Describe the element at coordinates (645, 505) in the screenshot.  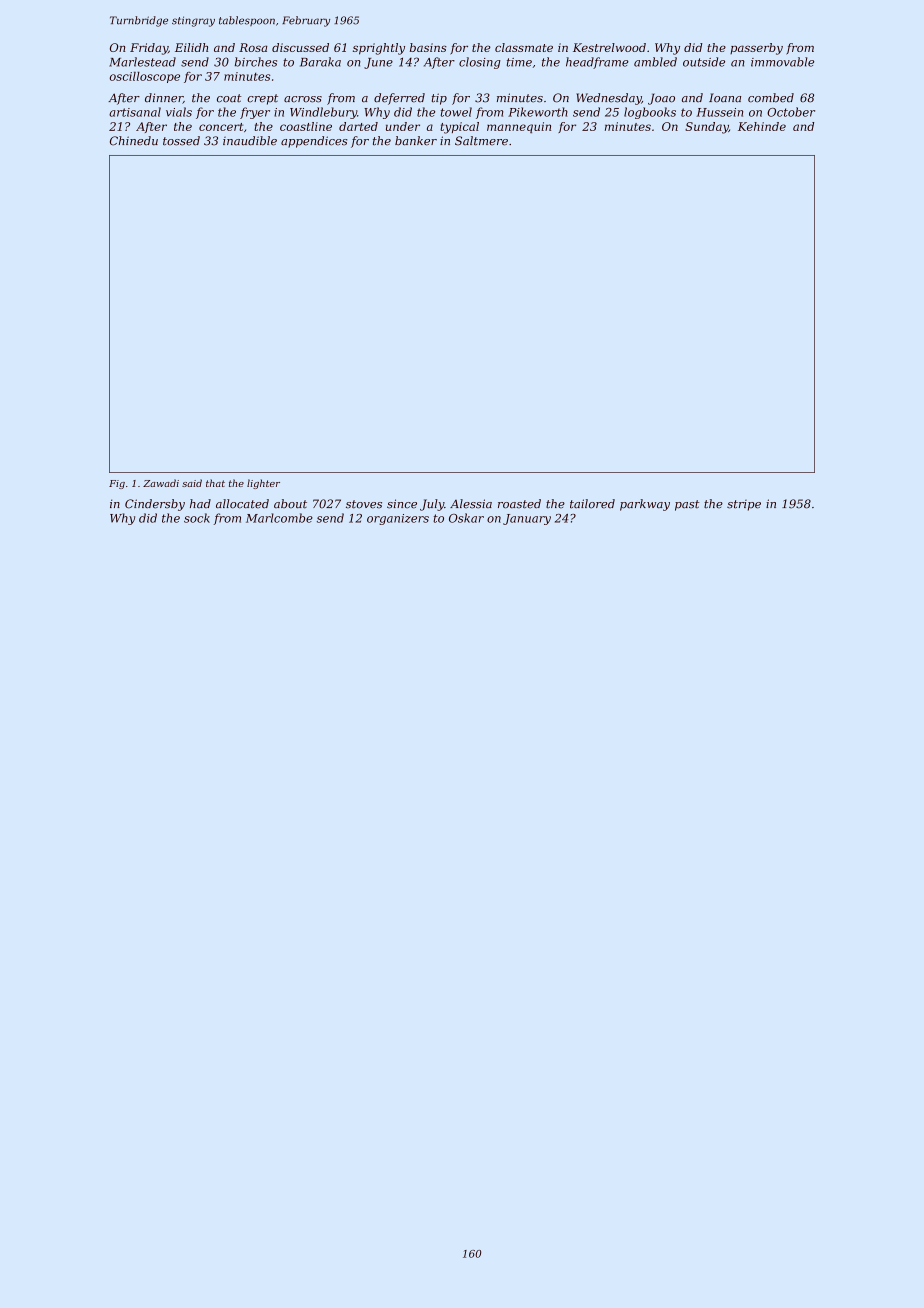
I see `parkway` at that location.
